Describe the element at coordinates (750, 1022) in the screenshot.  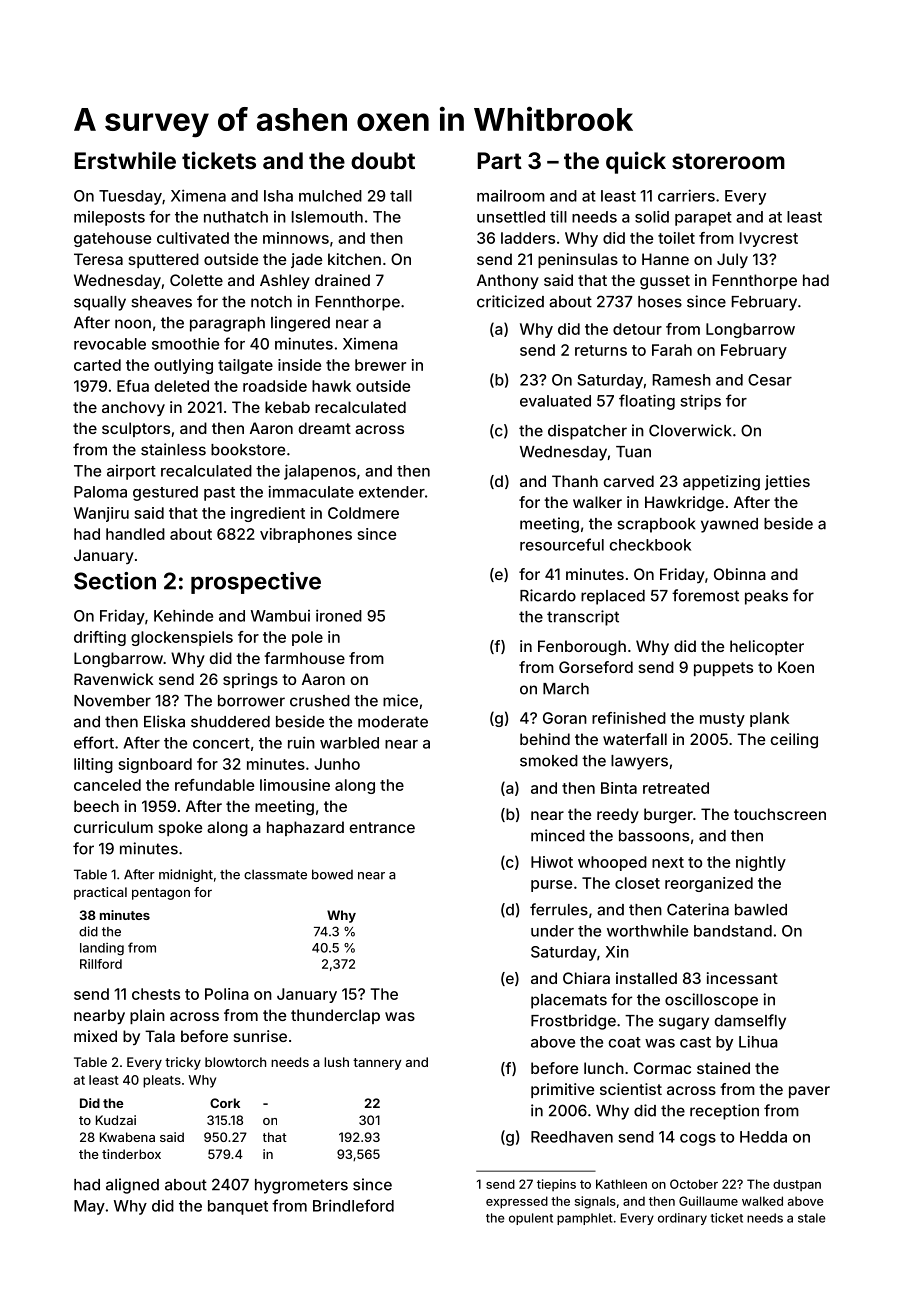
I see `damselfly` at that location.
